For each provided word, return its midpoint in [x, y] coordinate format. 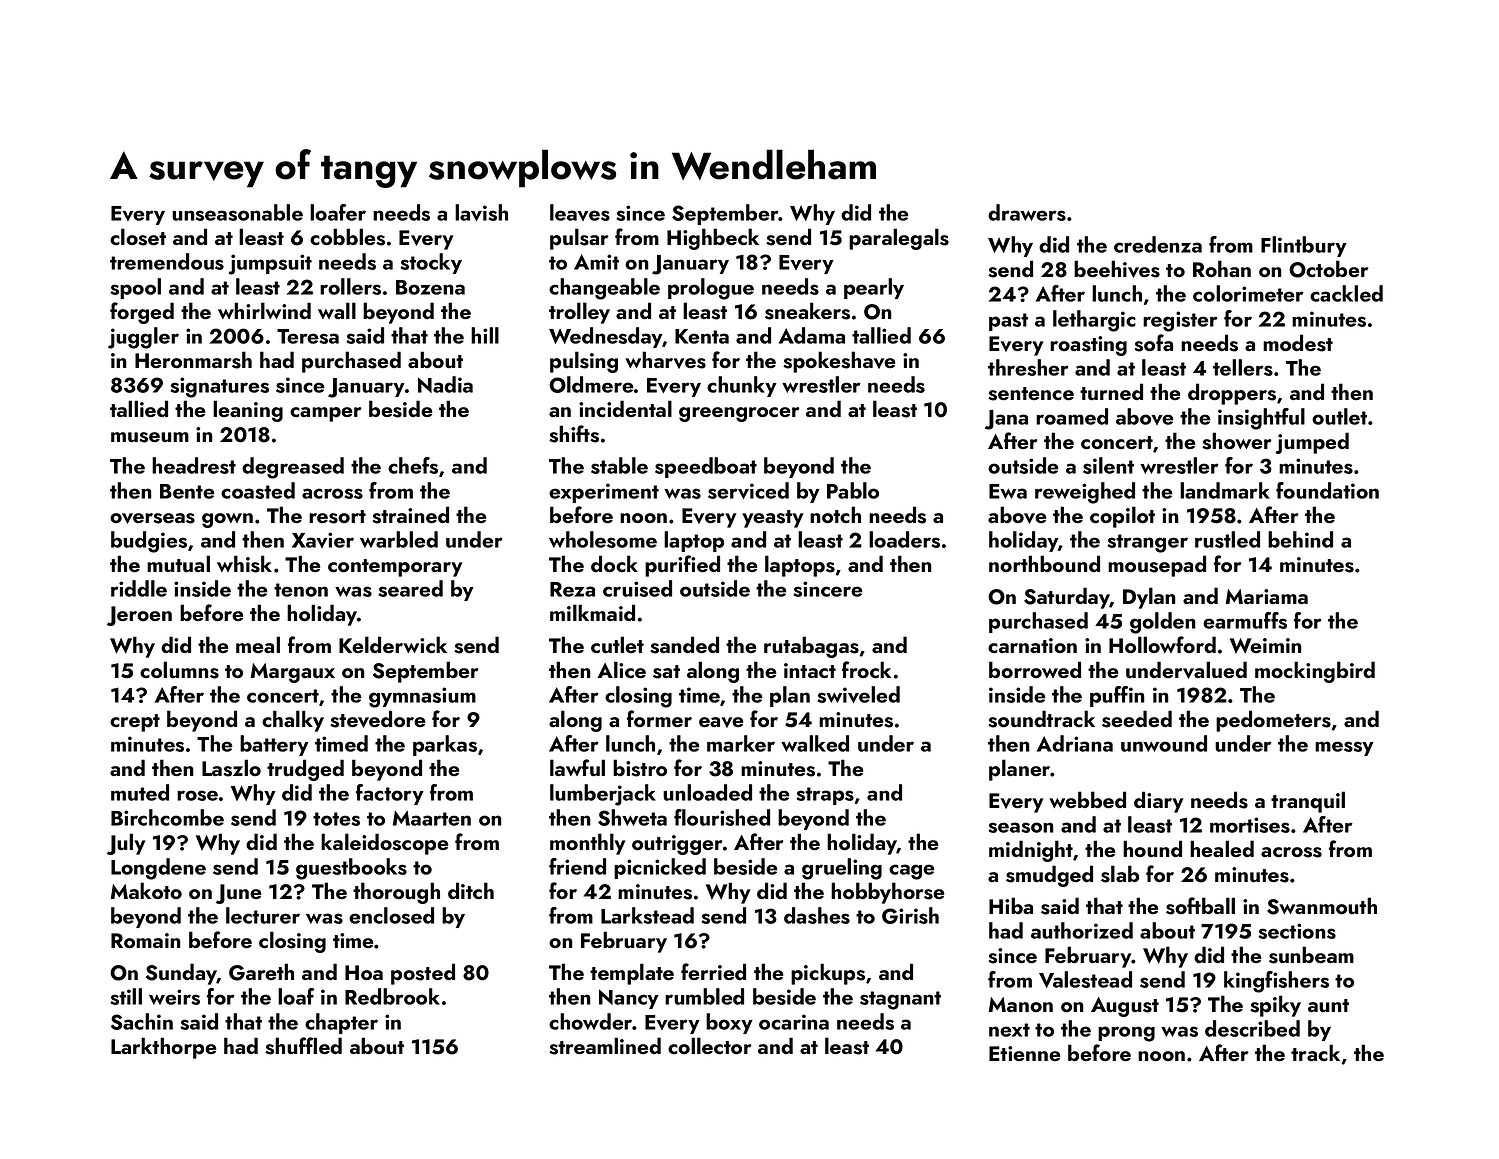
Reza [572, 589]
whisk [244, 564]
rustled [1227, 539]
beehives [1117, 269]
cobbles [347, 237]
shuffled [303, 1046]
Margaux [293, 673]
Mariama [1267, 596]
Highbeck [713, 239]
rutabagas [811, 647]
